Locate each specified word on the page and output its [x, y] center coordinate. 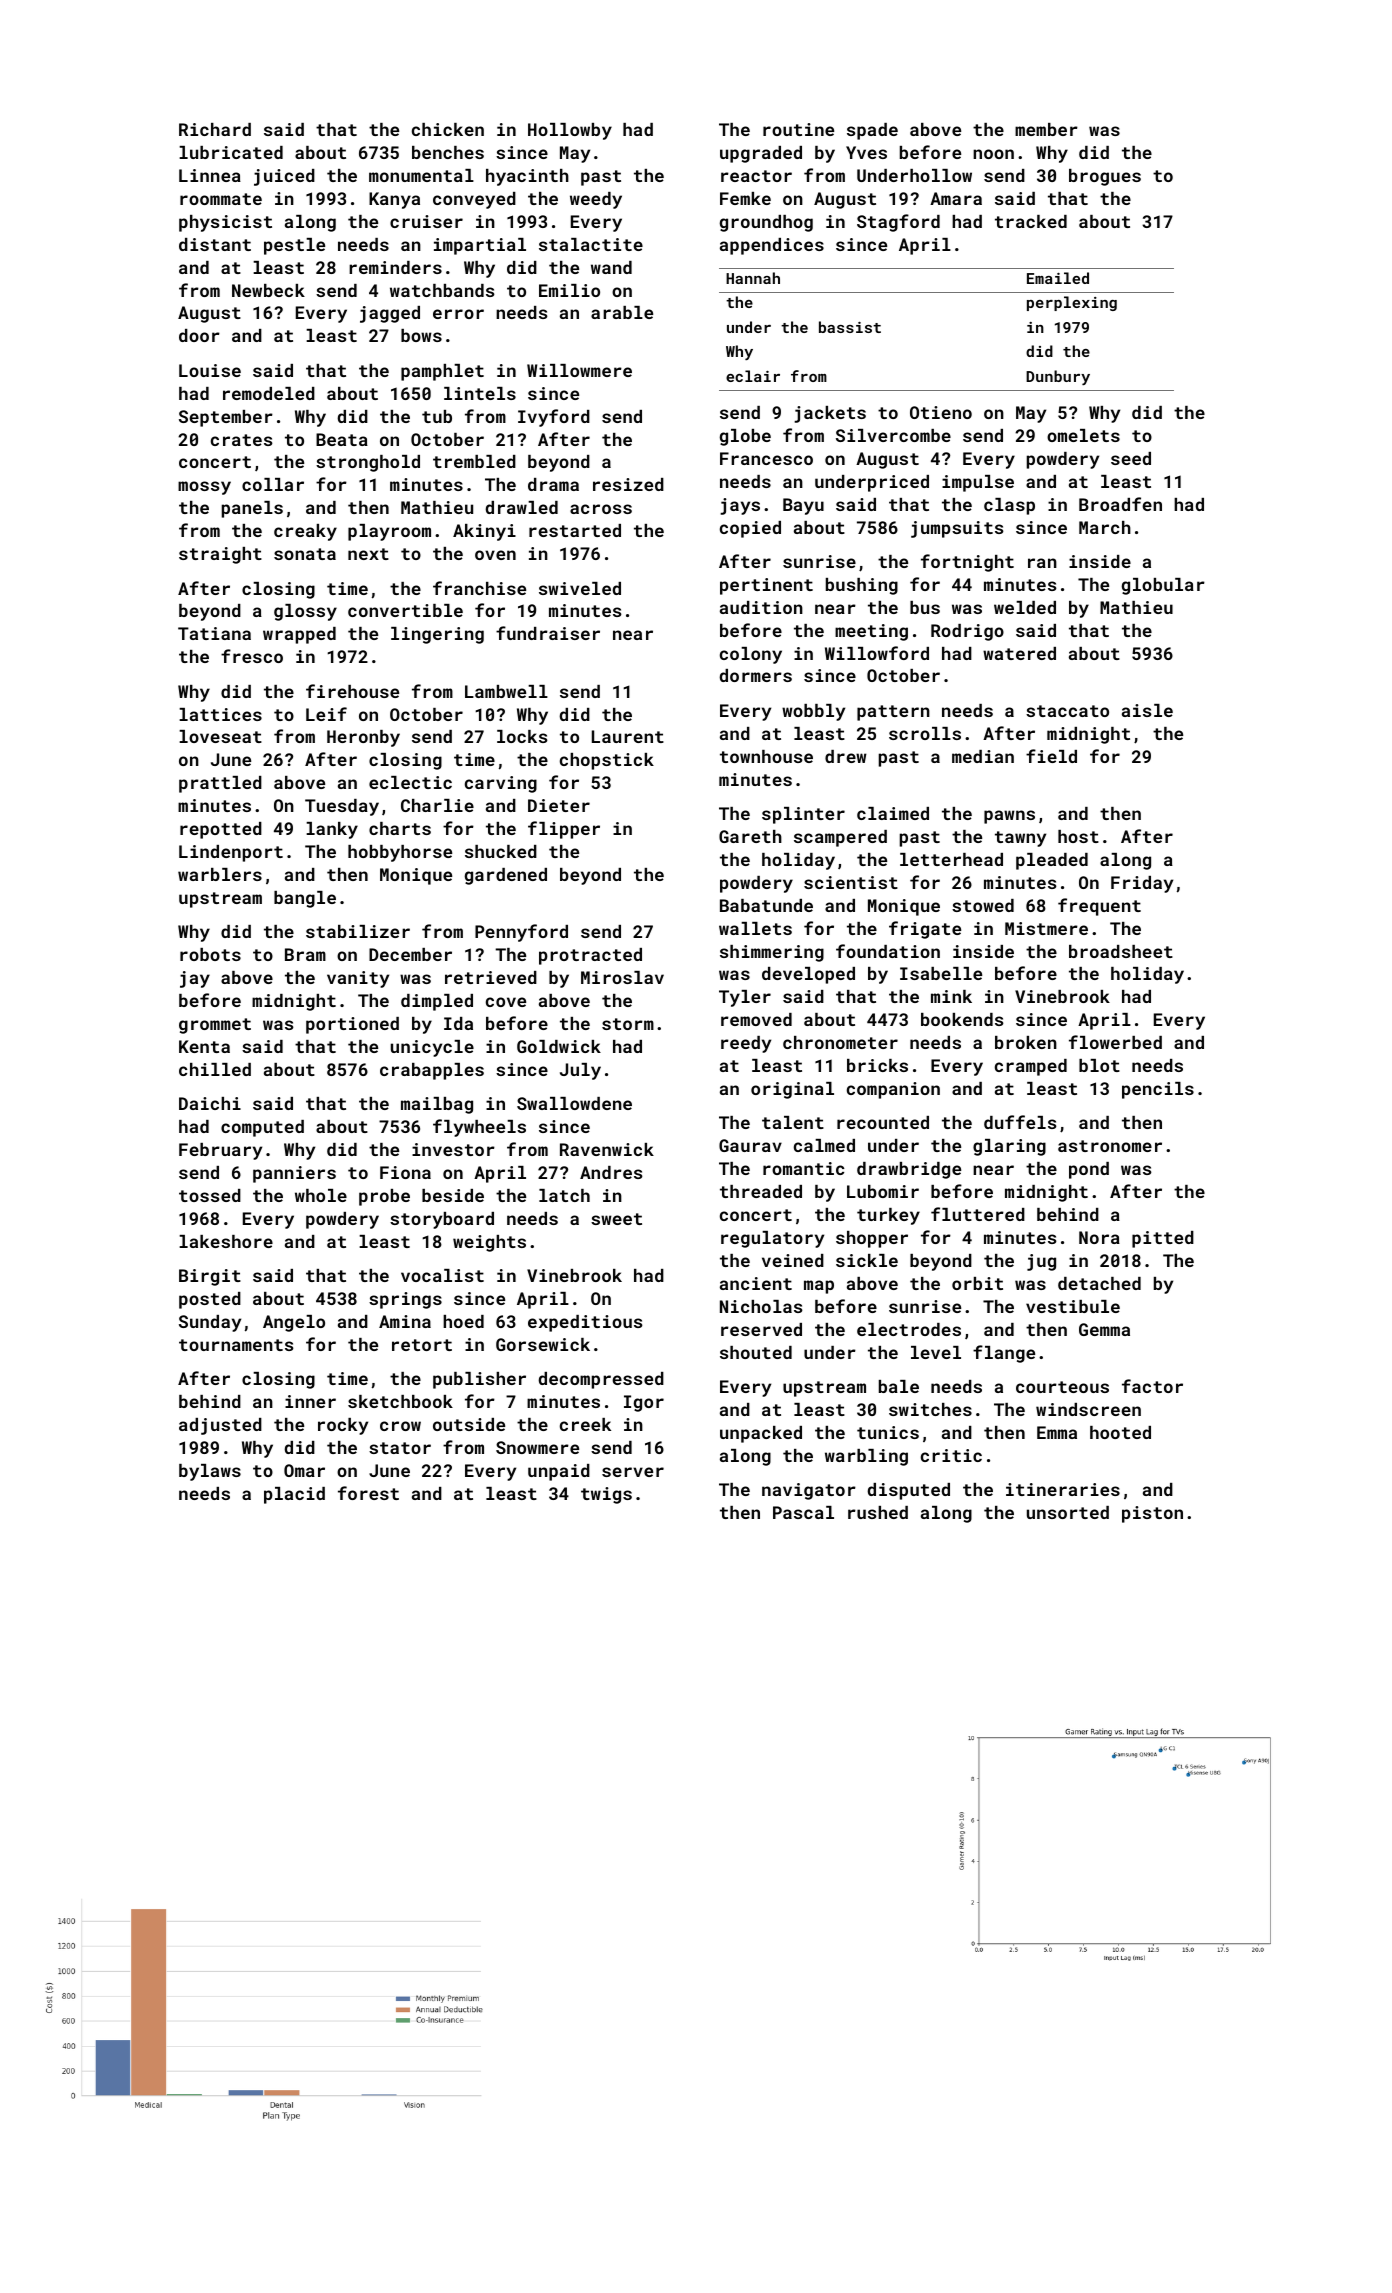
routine [798, 129]
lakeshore [226, 1241]
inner [310, 1401]
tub [437, 416]
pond [1089, 1170]
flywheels [479, 1128]
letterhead [951, 859]
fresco [252, 656]
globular [1163, 586]
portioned [352, 1025]
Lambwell [506, 691]
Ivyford [554, 418]
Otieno [941, 412]
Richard [215, 129]
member [1046, 129]
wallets [755, 928]
